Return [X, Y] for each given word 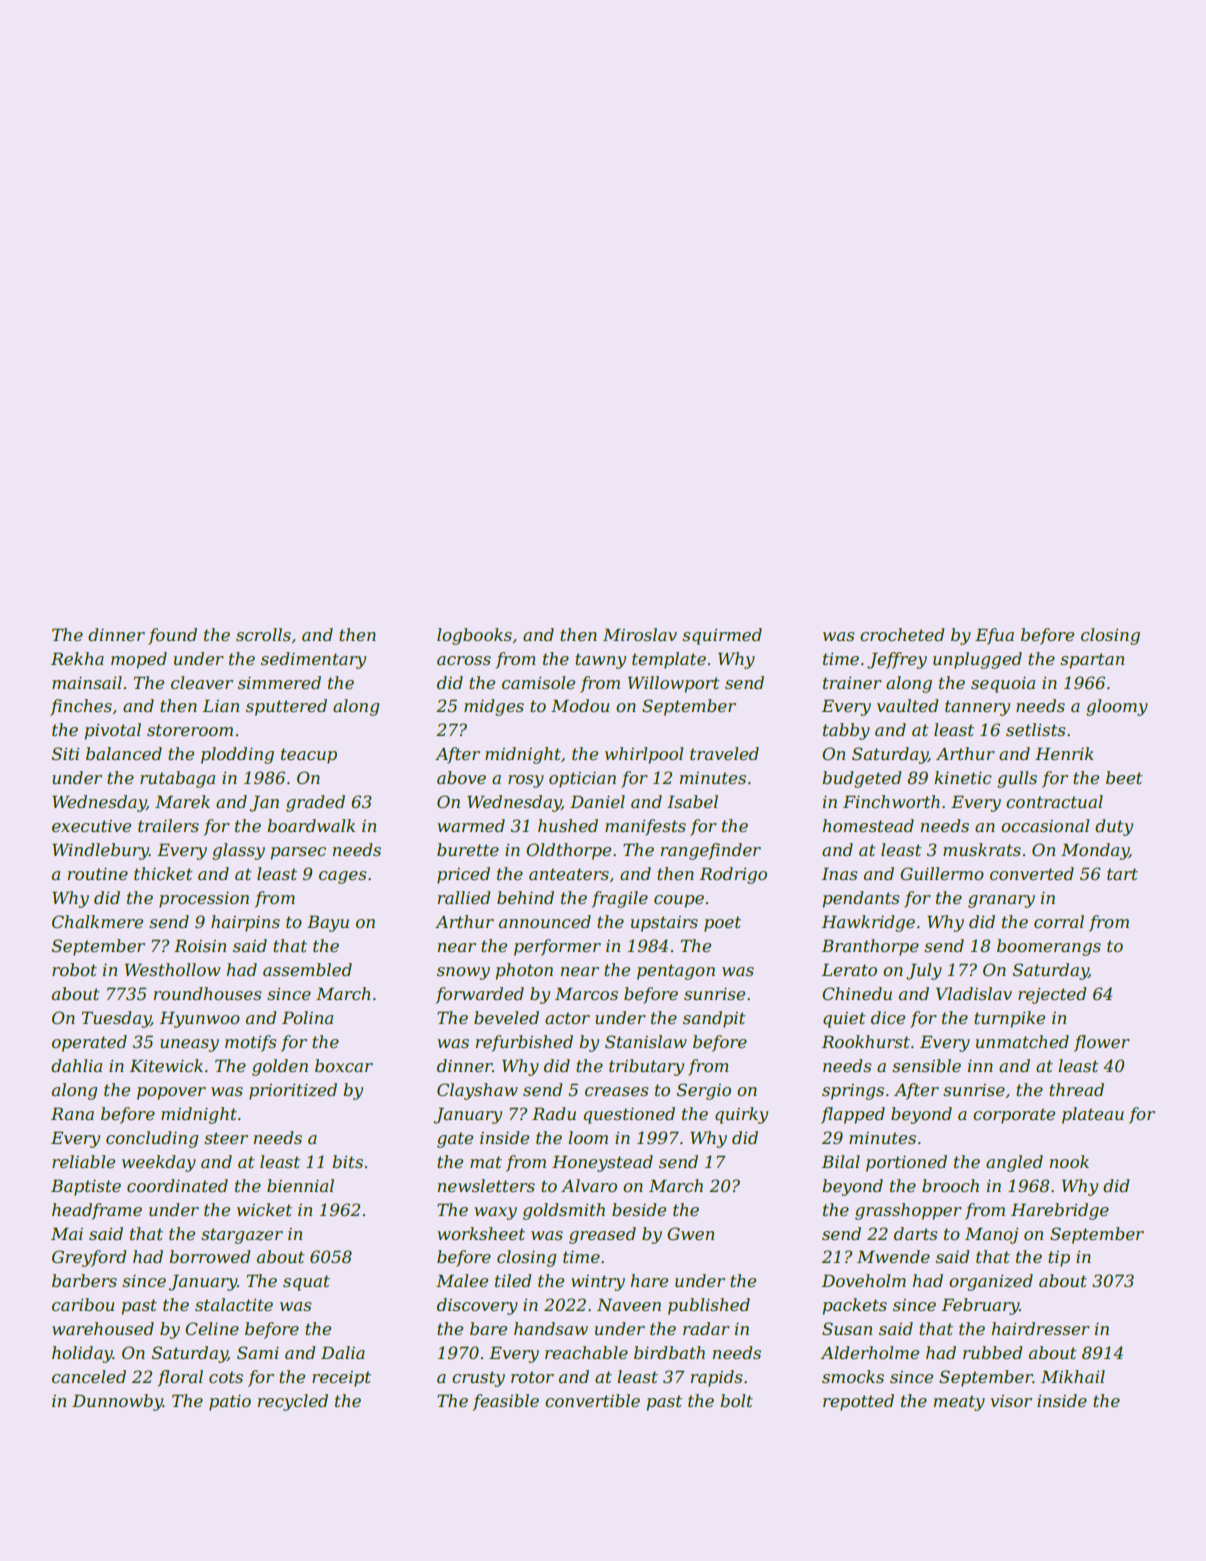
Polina [307, 1017]
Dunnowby [117, 1402]
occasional [1045, 825]
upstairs [664, 924]
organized [991, 1282]
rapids [717, 1378]
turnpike [1009, 1019]
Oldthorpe [568, 851]
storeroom [190, 730]
